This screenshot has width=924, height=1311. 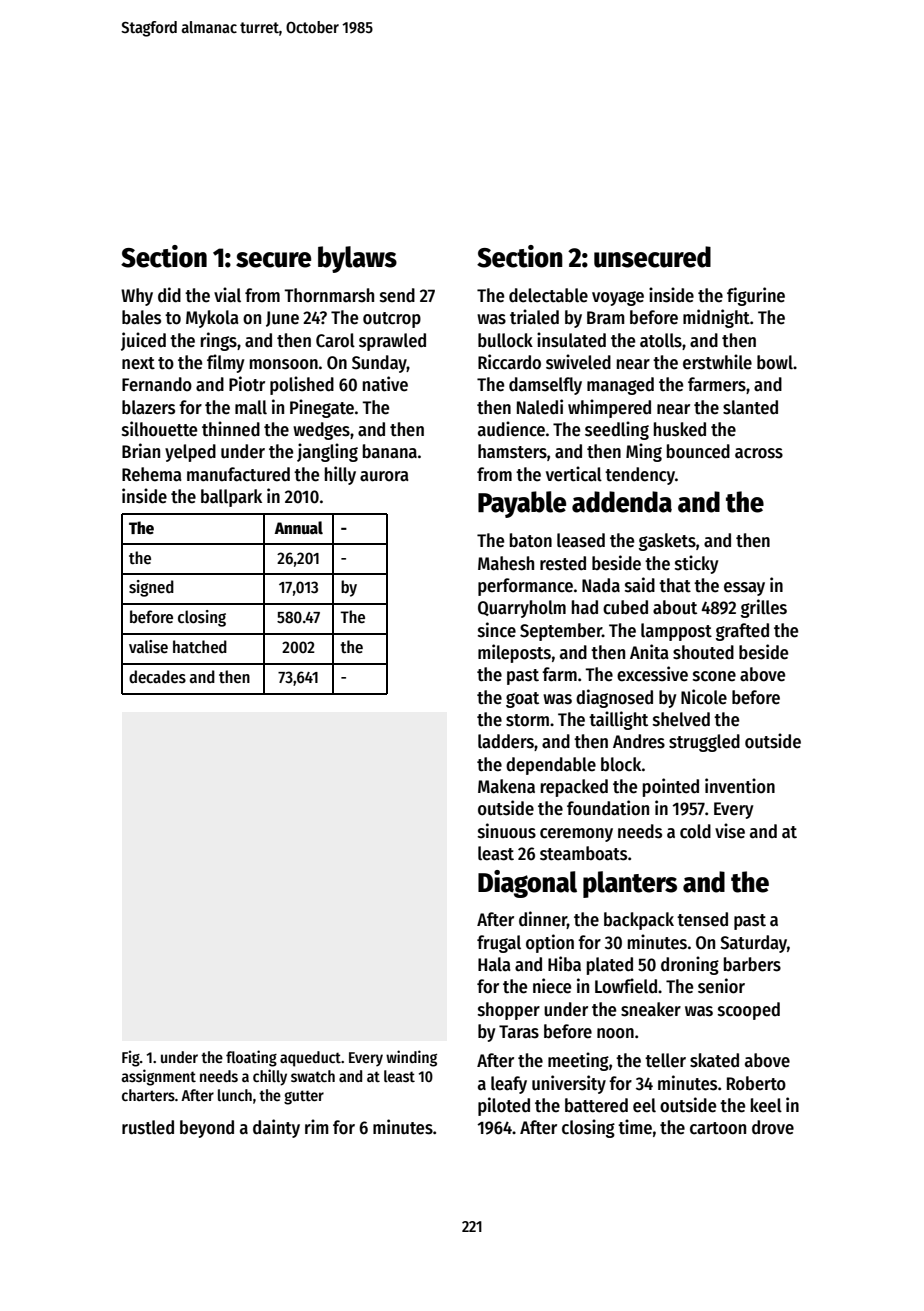 What do you see at coordinates (357, 259) in the screenshot?
I see `bylaws` at bounding box center [357, 259].
